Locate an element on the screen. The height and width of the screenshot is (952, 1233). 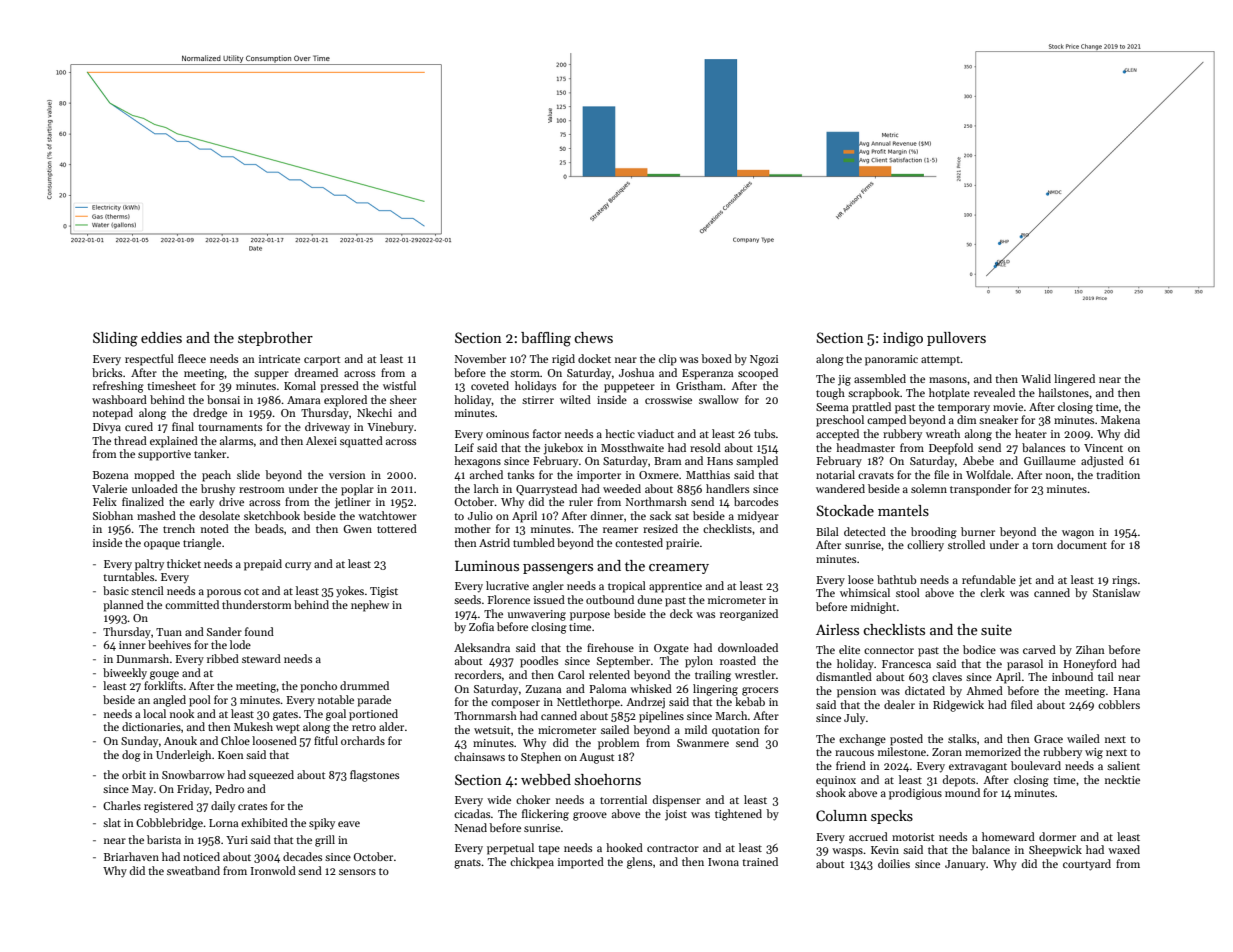
sweatband is located at coordinates (193, 870).
